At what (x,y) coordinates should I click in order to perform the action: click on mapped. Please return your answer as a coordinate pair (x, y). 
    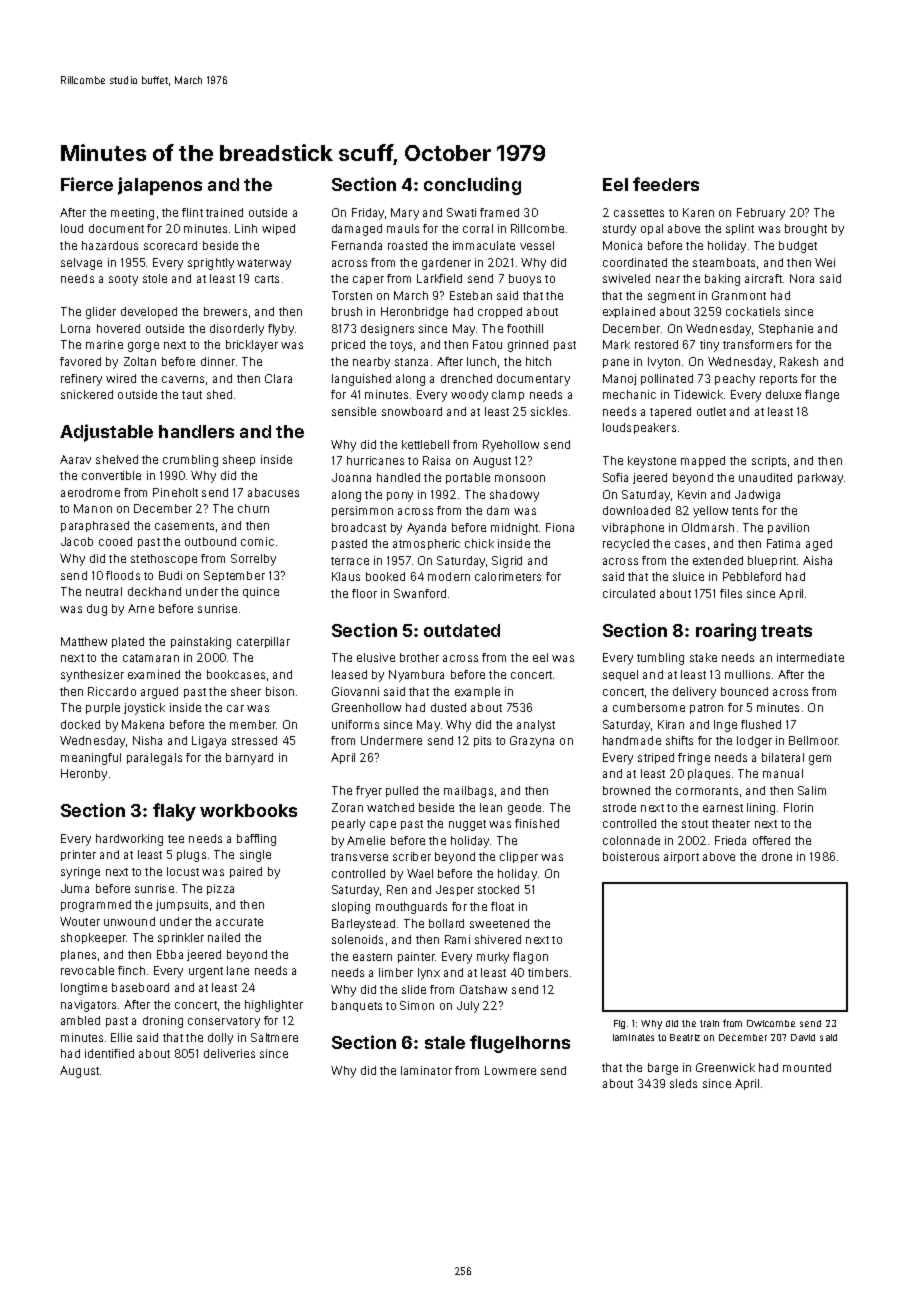
    Looking at the image, I should click on (703, 461).
